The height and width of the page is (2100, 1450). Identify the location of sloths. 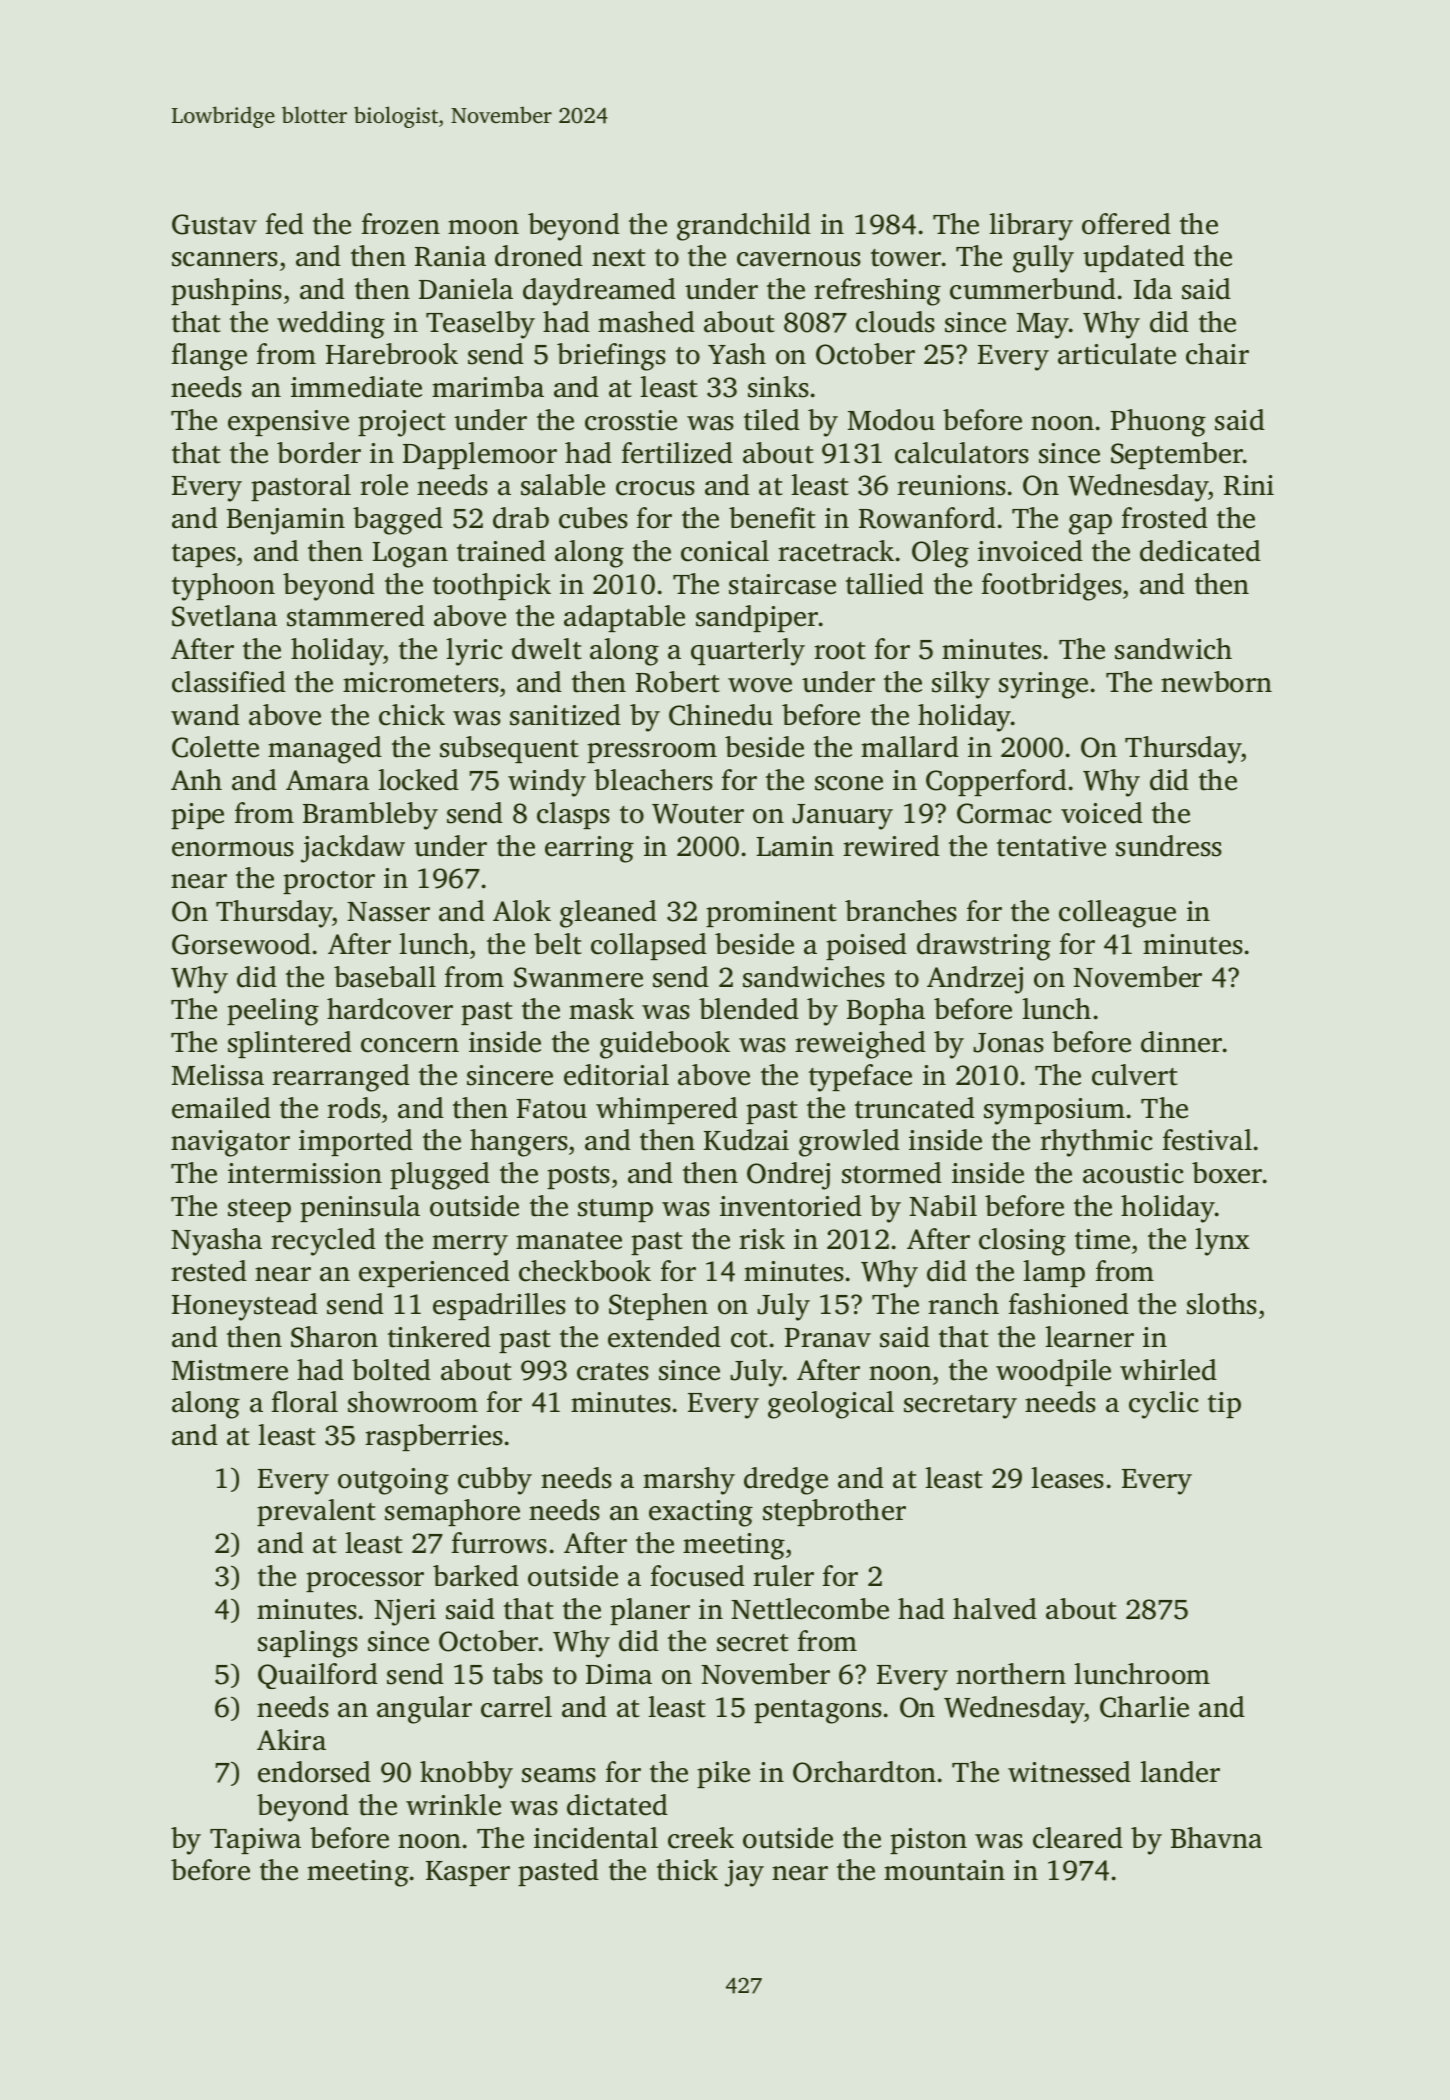
(1222, 1304).
